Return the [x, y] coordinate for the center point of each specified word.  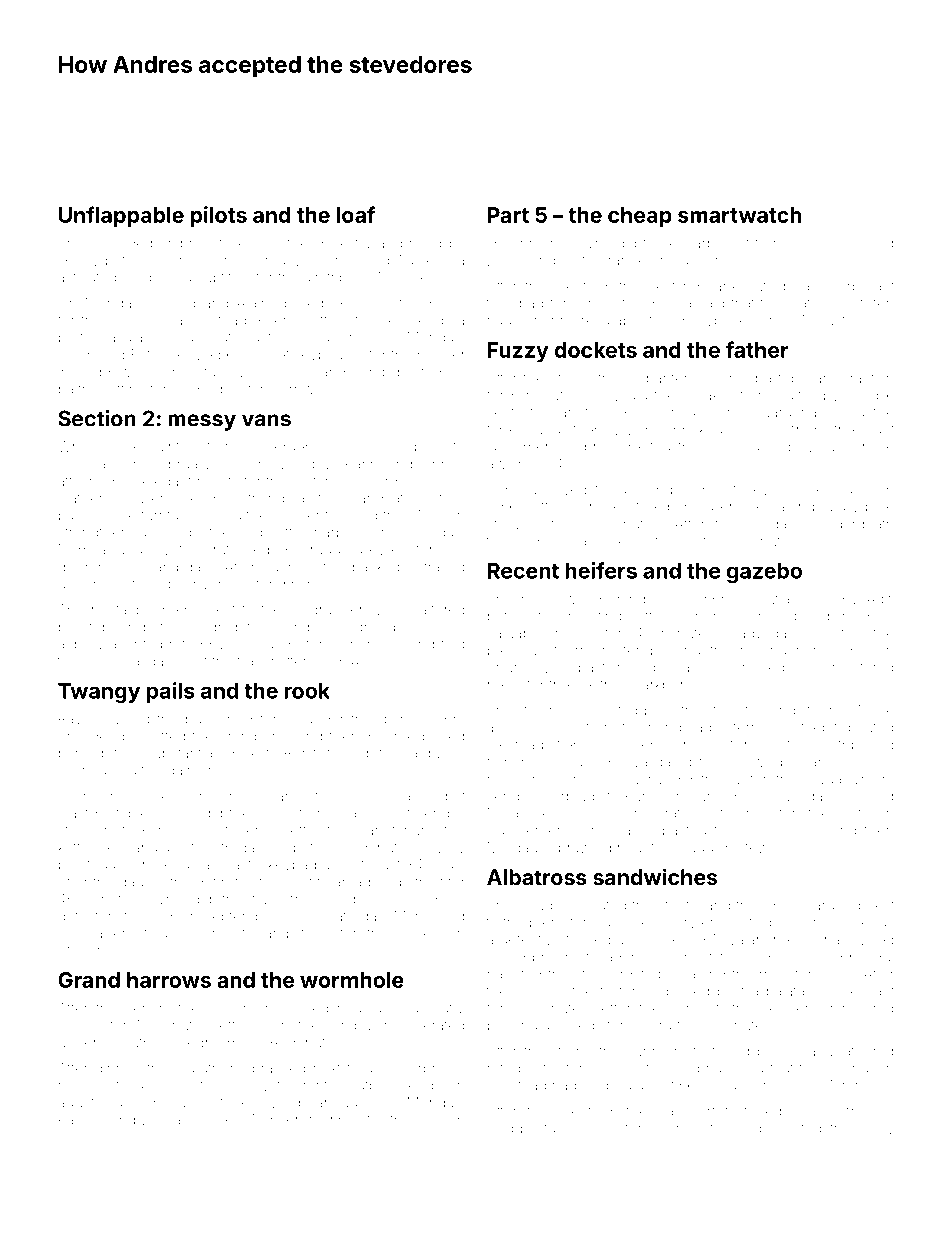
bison [131, 864]
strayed [441, 569]
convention [213, 584]
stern [742, 728]
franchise [517, 762]
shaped [607, 1087]
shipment [191, 244]
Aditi [880, 599]
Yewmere [823, 243]
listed [804, 1128]
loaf [356, 214]
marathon [206, 1068]
